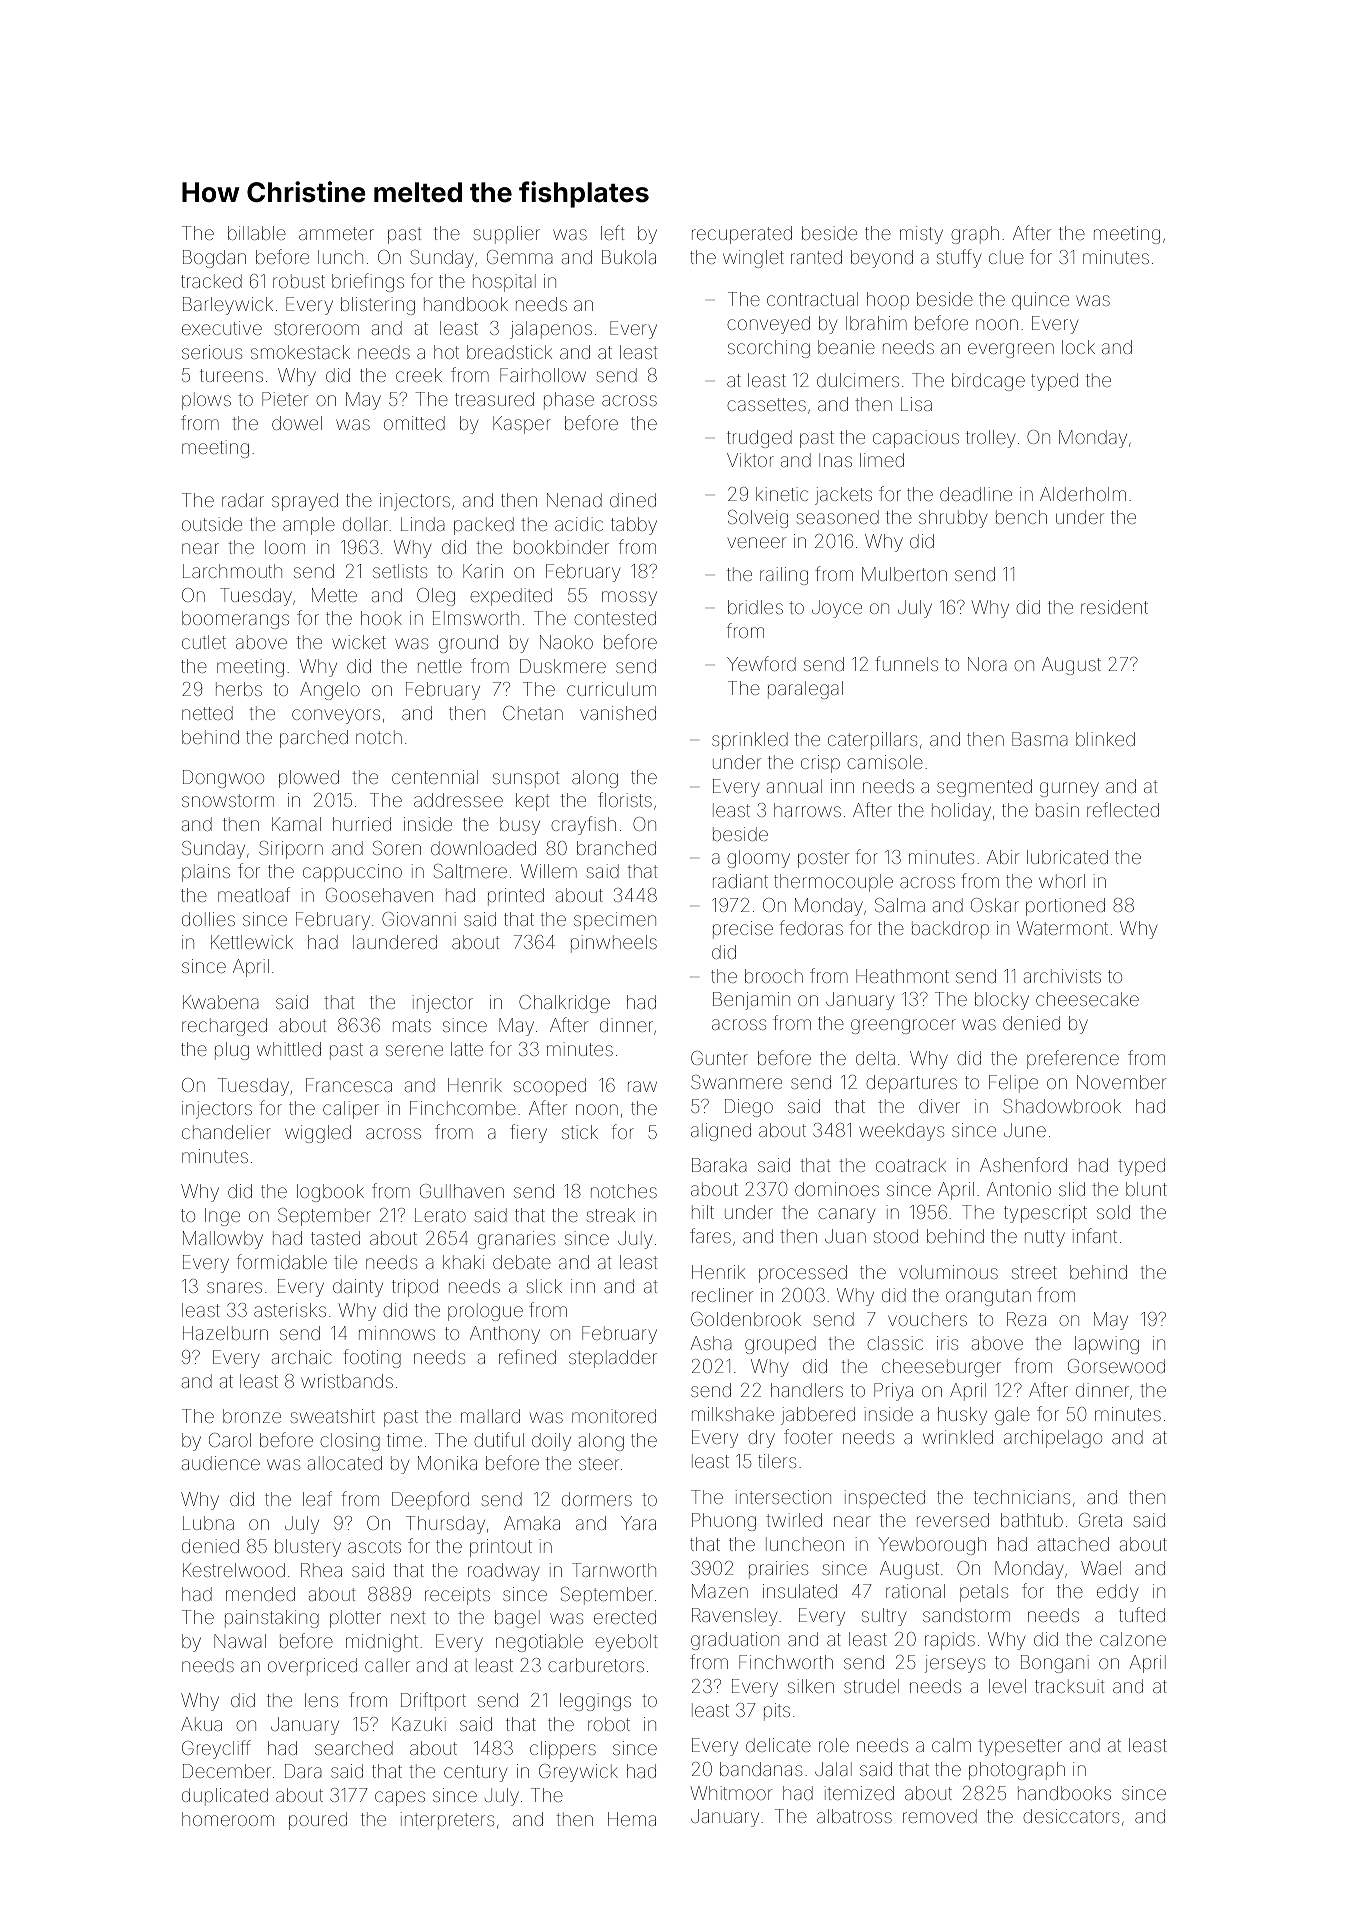  I want to click on Alderholm, so click(1083, 494).
